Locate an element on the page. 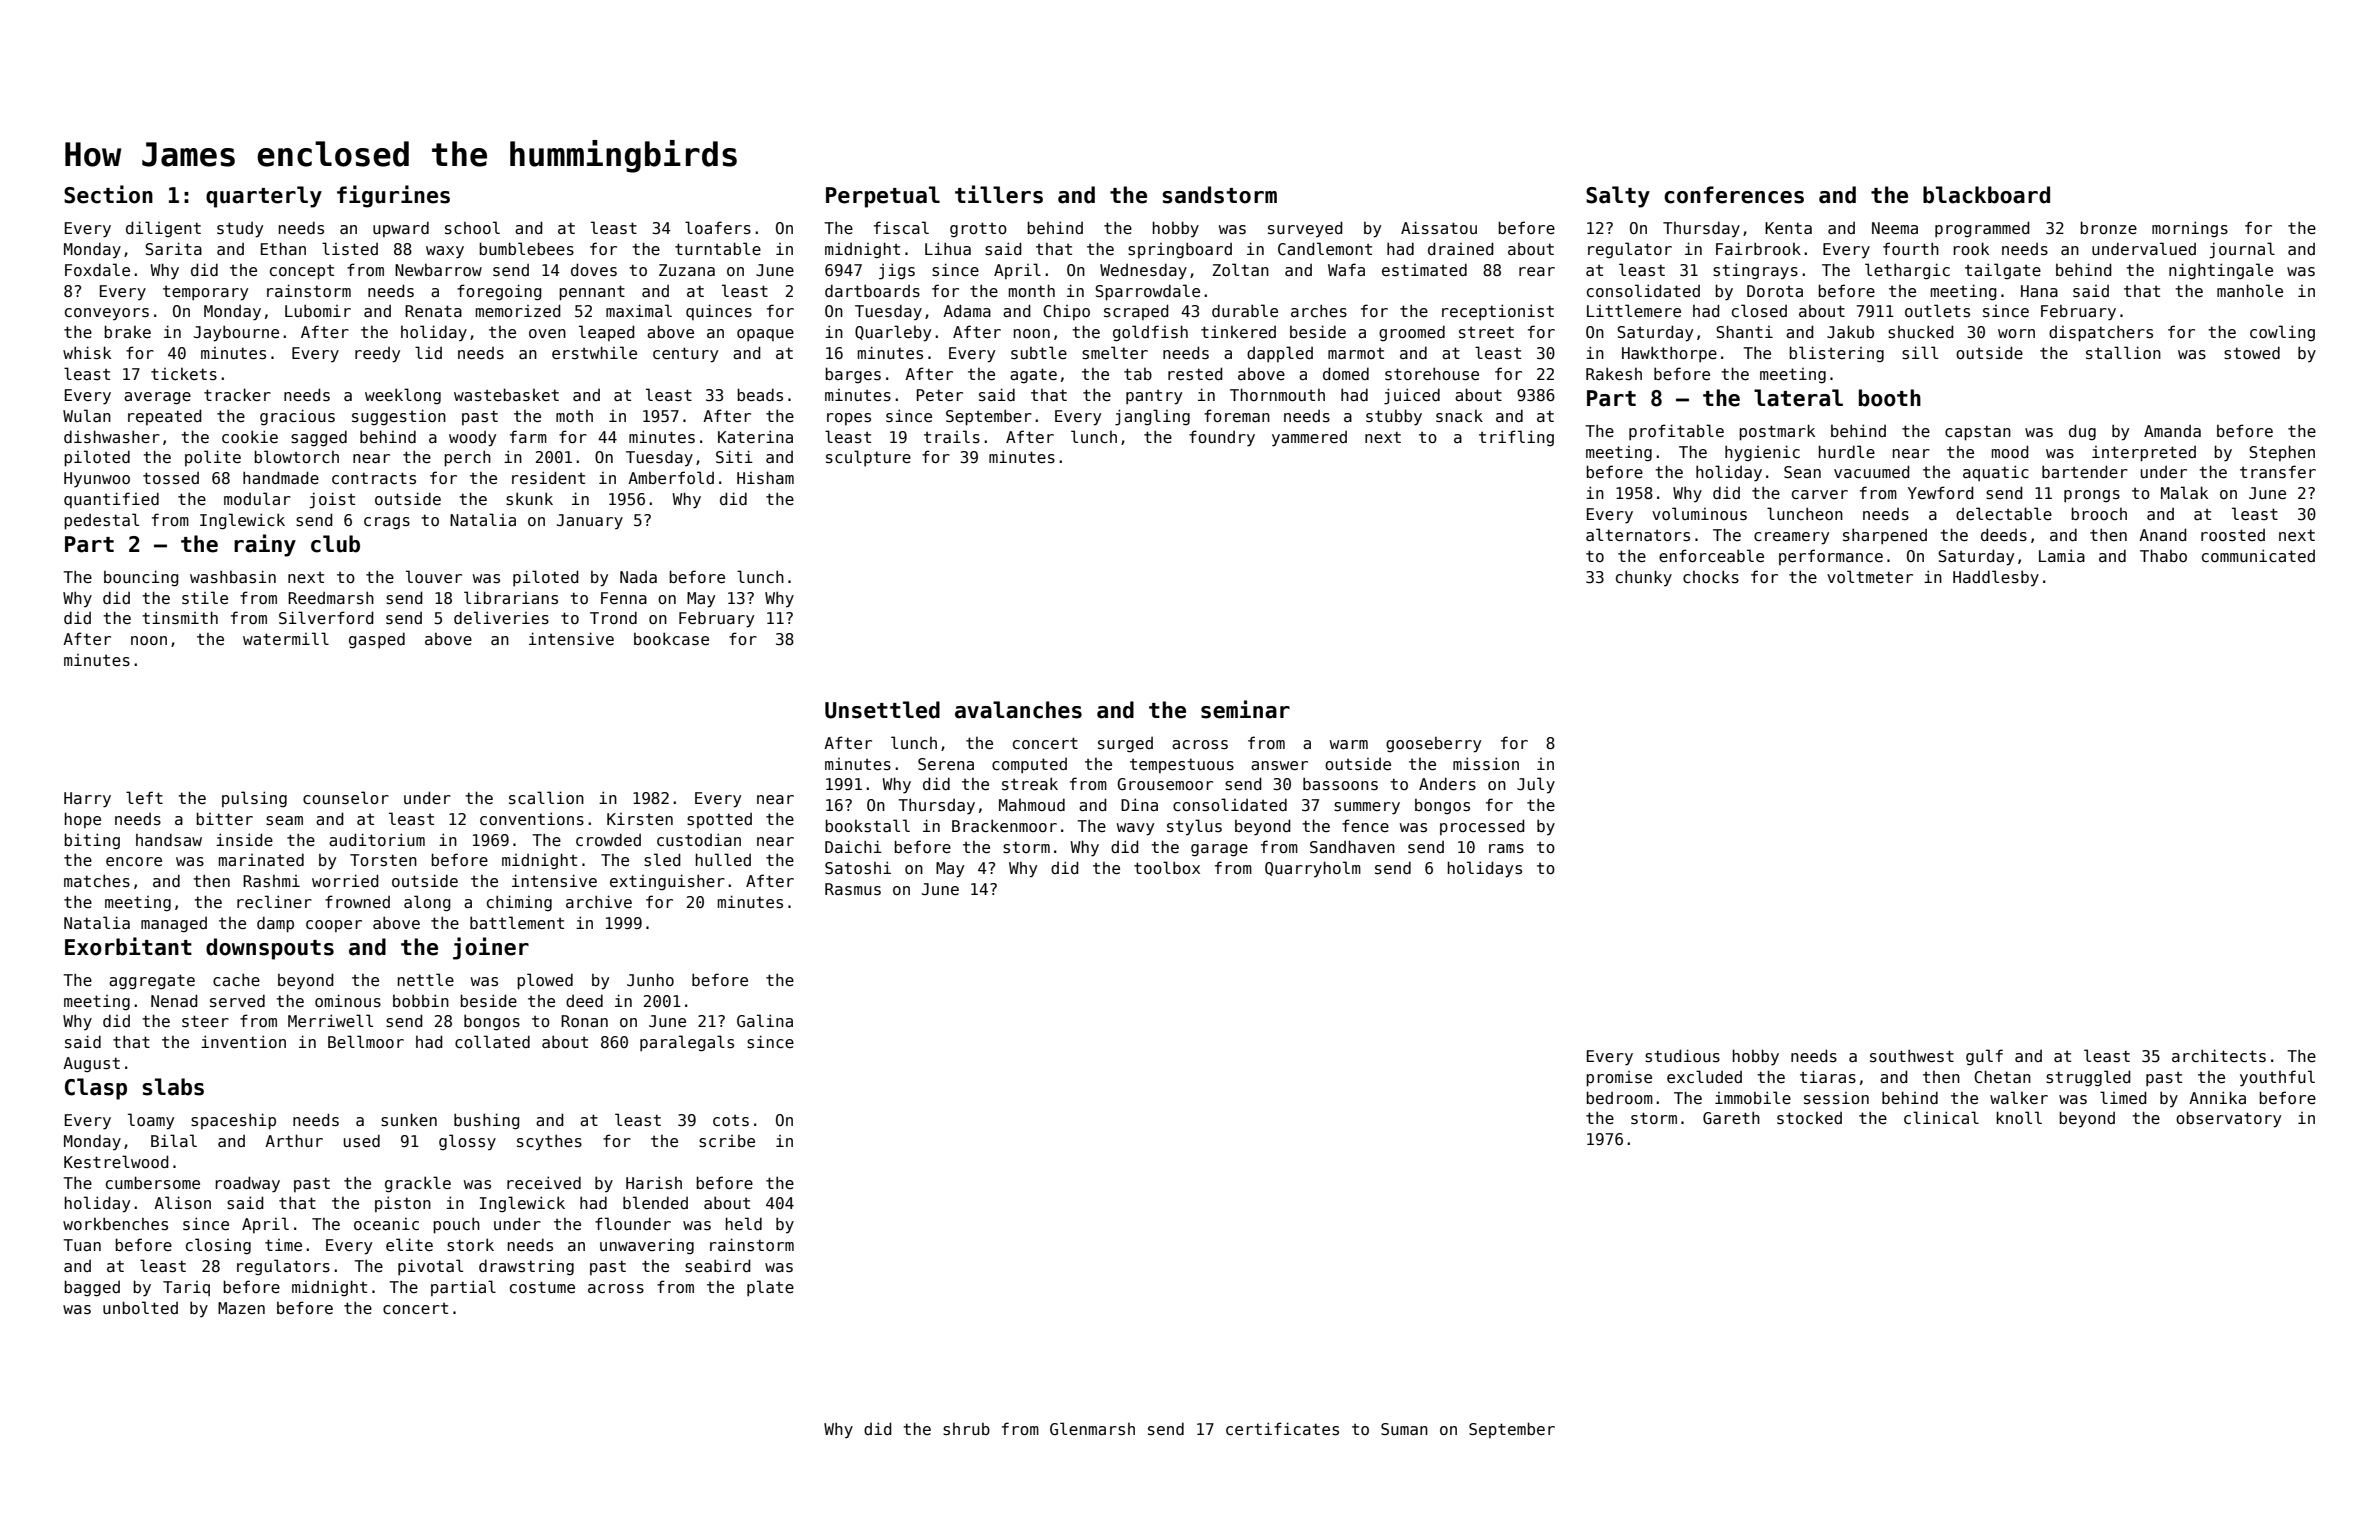 The width and height of the image is (2380, 1540). trails is located at coordinates (952, 436).
